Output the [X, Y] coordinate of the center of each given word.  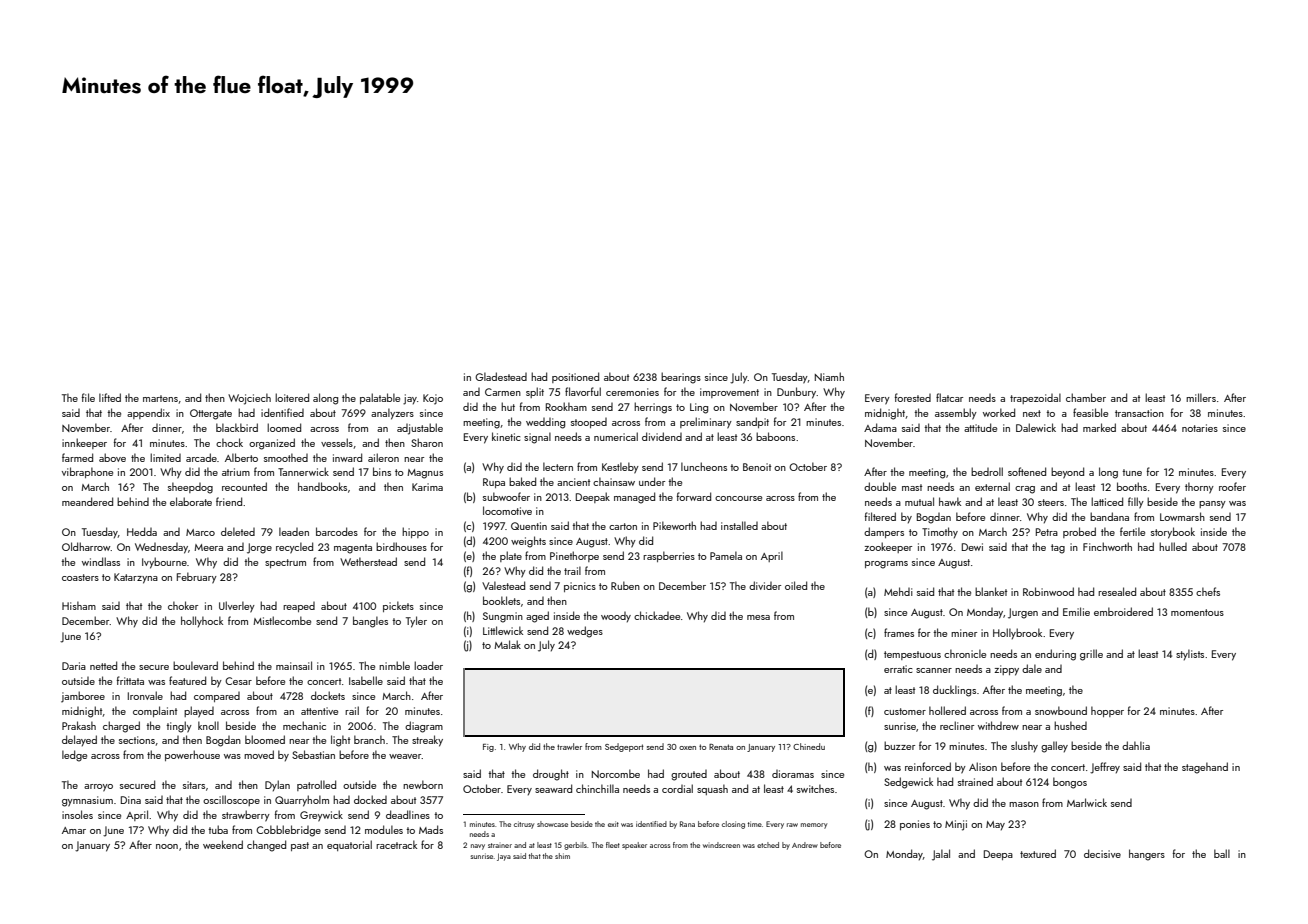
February [197, 578]
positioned [575, 377]
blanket [991, 591]
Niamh [829, 376]
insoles [77, 814]
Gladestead [501, 376]
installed [739, 525]
